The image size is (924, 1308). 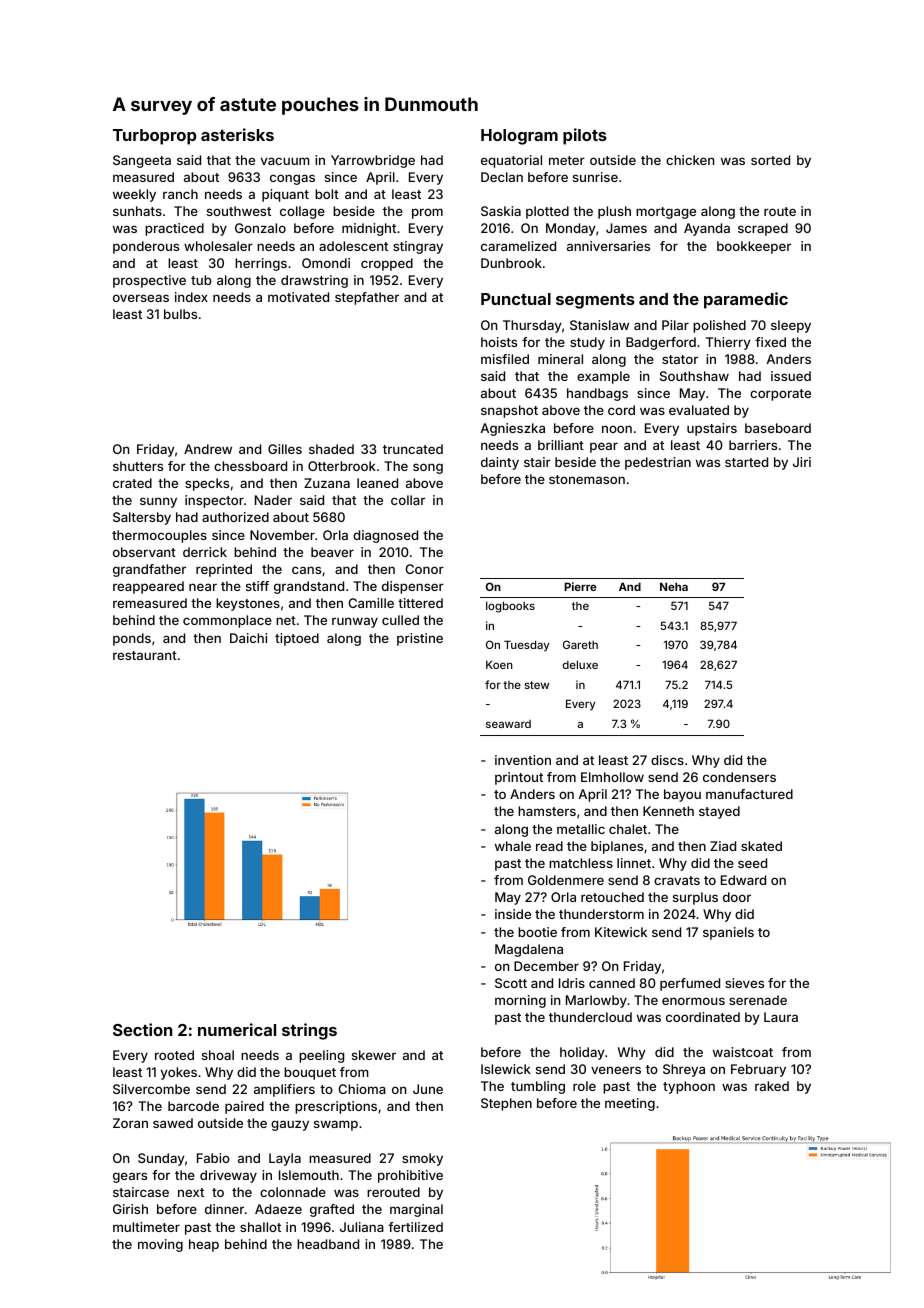 What do you see at coordinates (137, 211) in the screenshot?
I see `sunhats` at bounding box center [137, 211].
